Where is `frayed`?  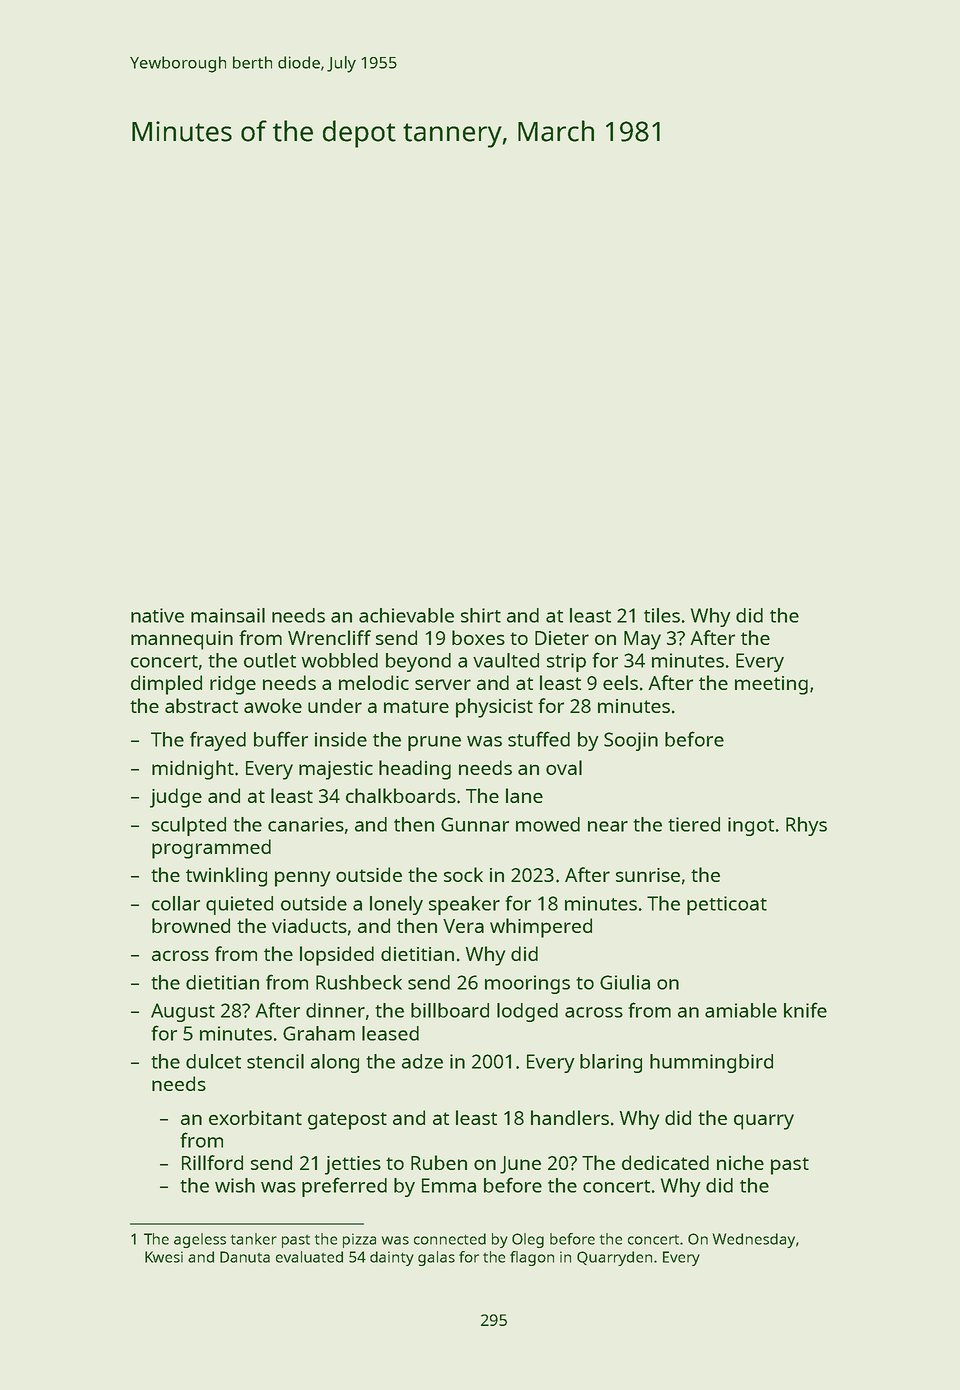 frayed is located at coordinates (218, 741).
